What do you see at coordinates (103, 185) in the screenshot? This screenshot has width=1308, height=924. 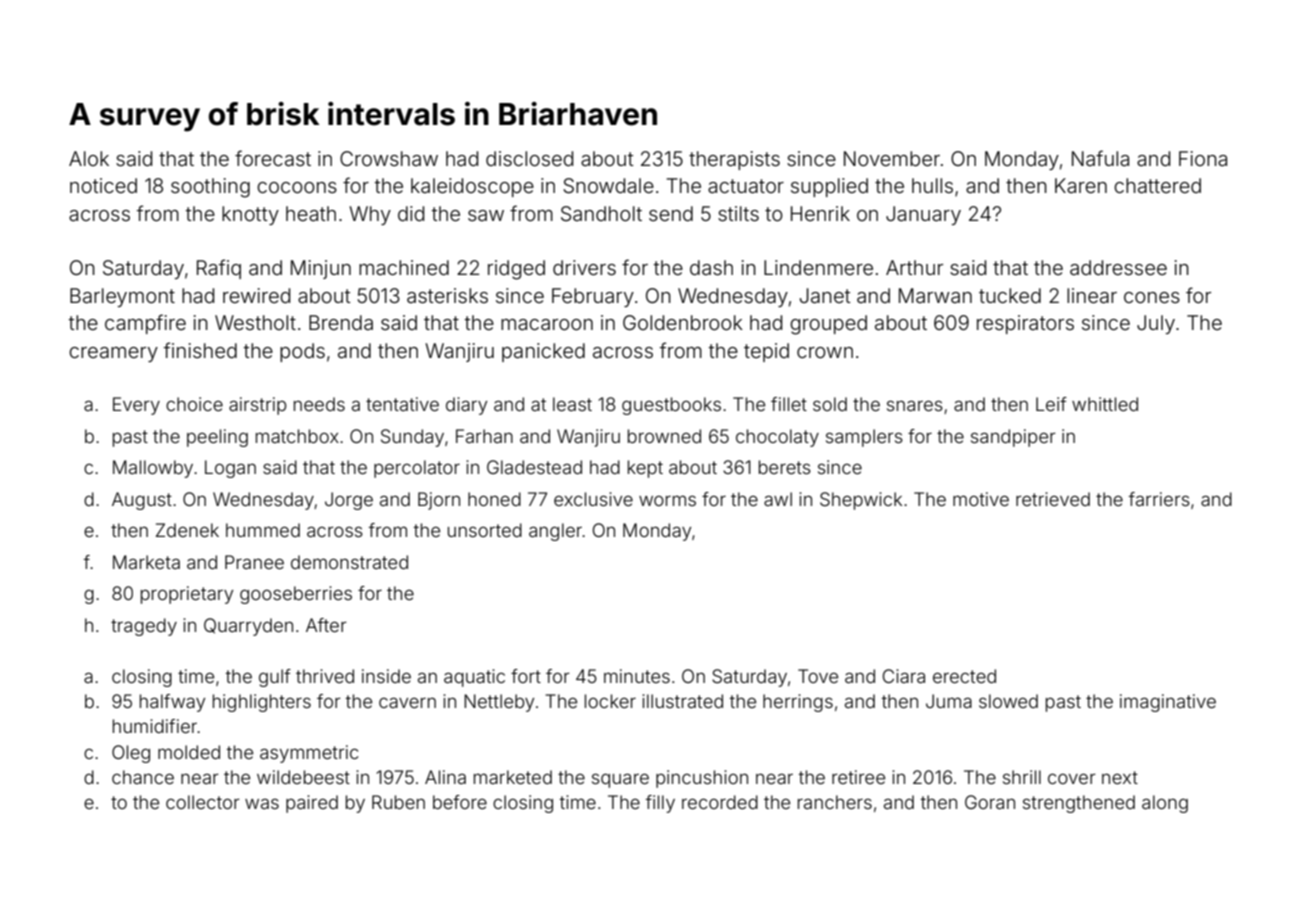 I see `noticed` at bounding box center [103, 185].
